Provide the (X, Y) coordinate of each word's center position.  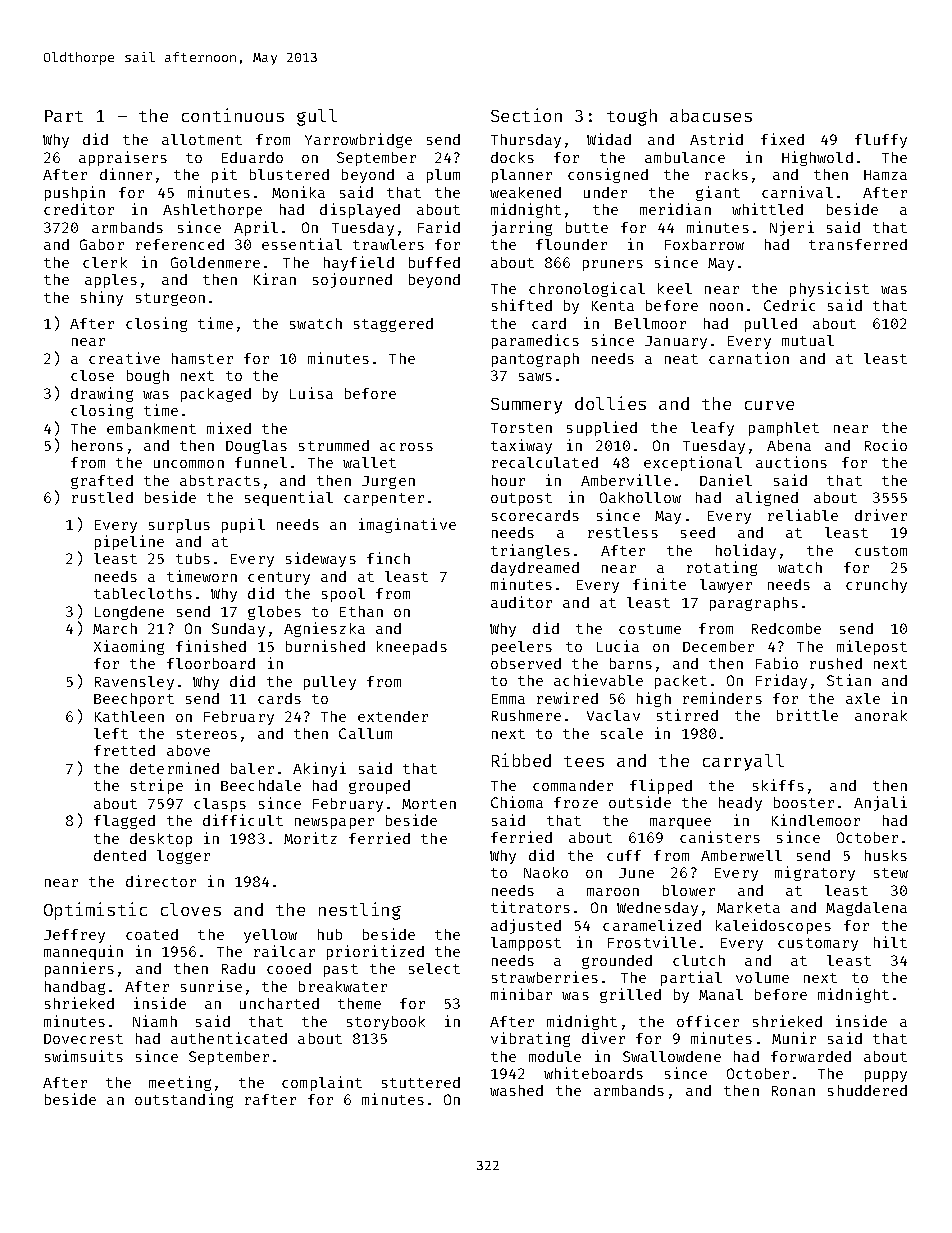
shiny (102, 298)
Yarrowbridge (358, 140)
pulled (771, 325)
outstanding (184, 1100)
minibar (521, 994)
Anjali (880, 803)
